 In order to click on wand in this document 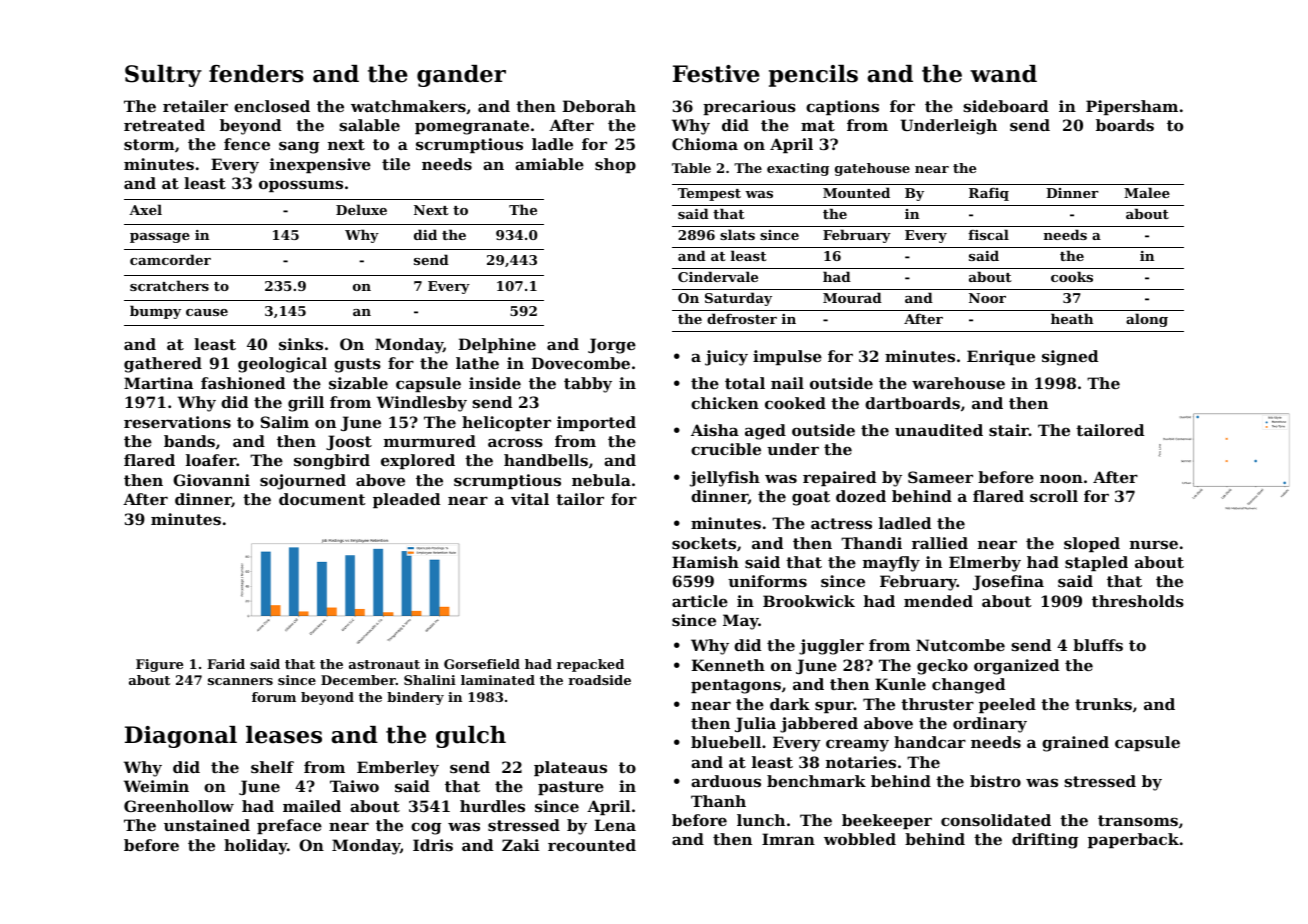, I will do `click(1003, 74)`.
